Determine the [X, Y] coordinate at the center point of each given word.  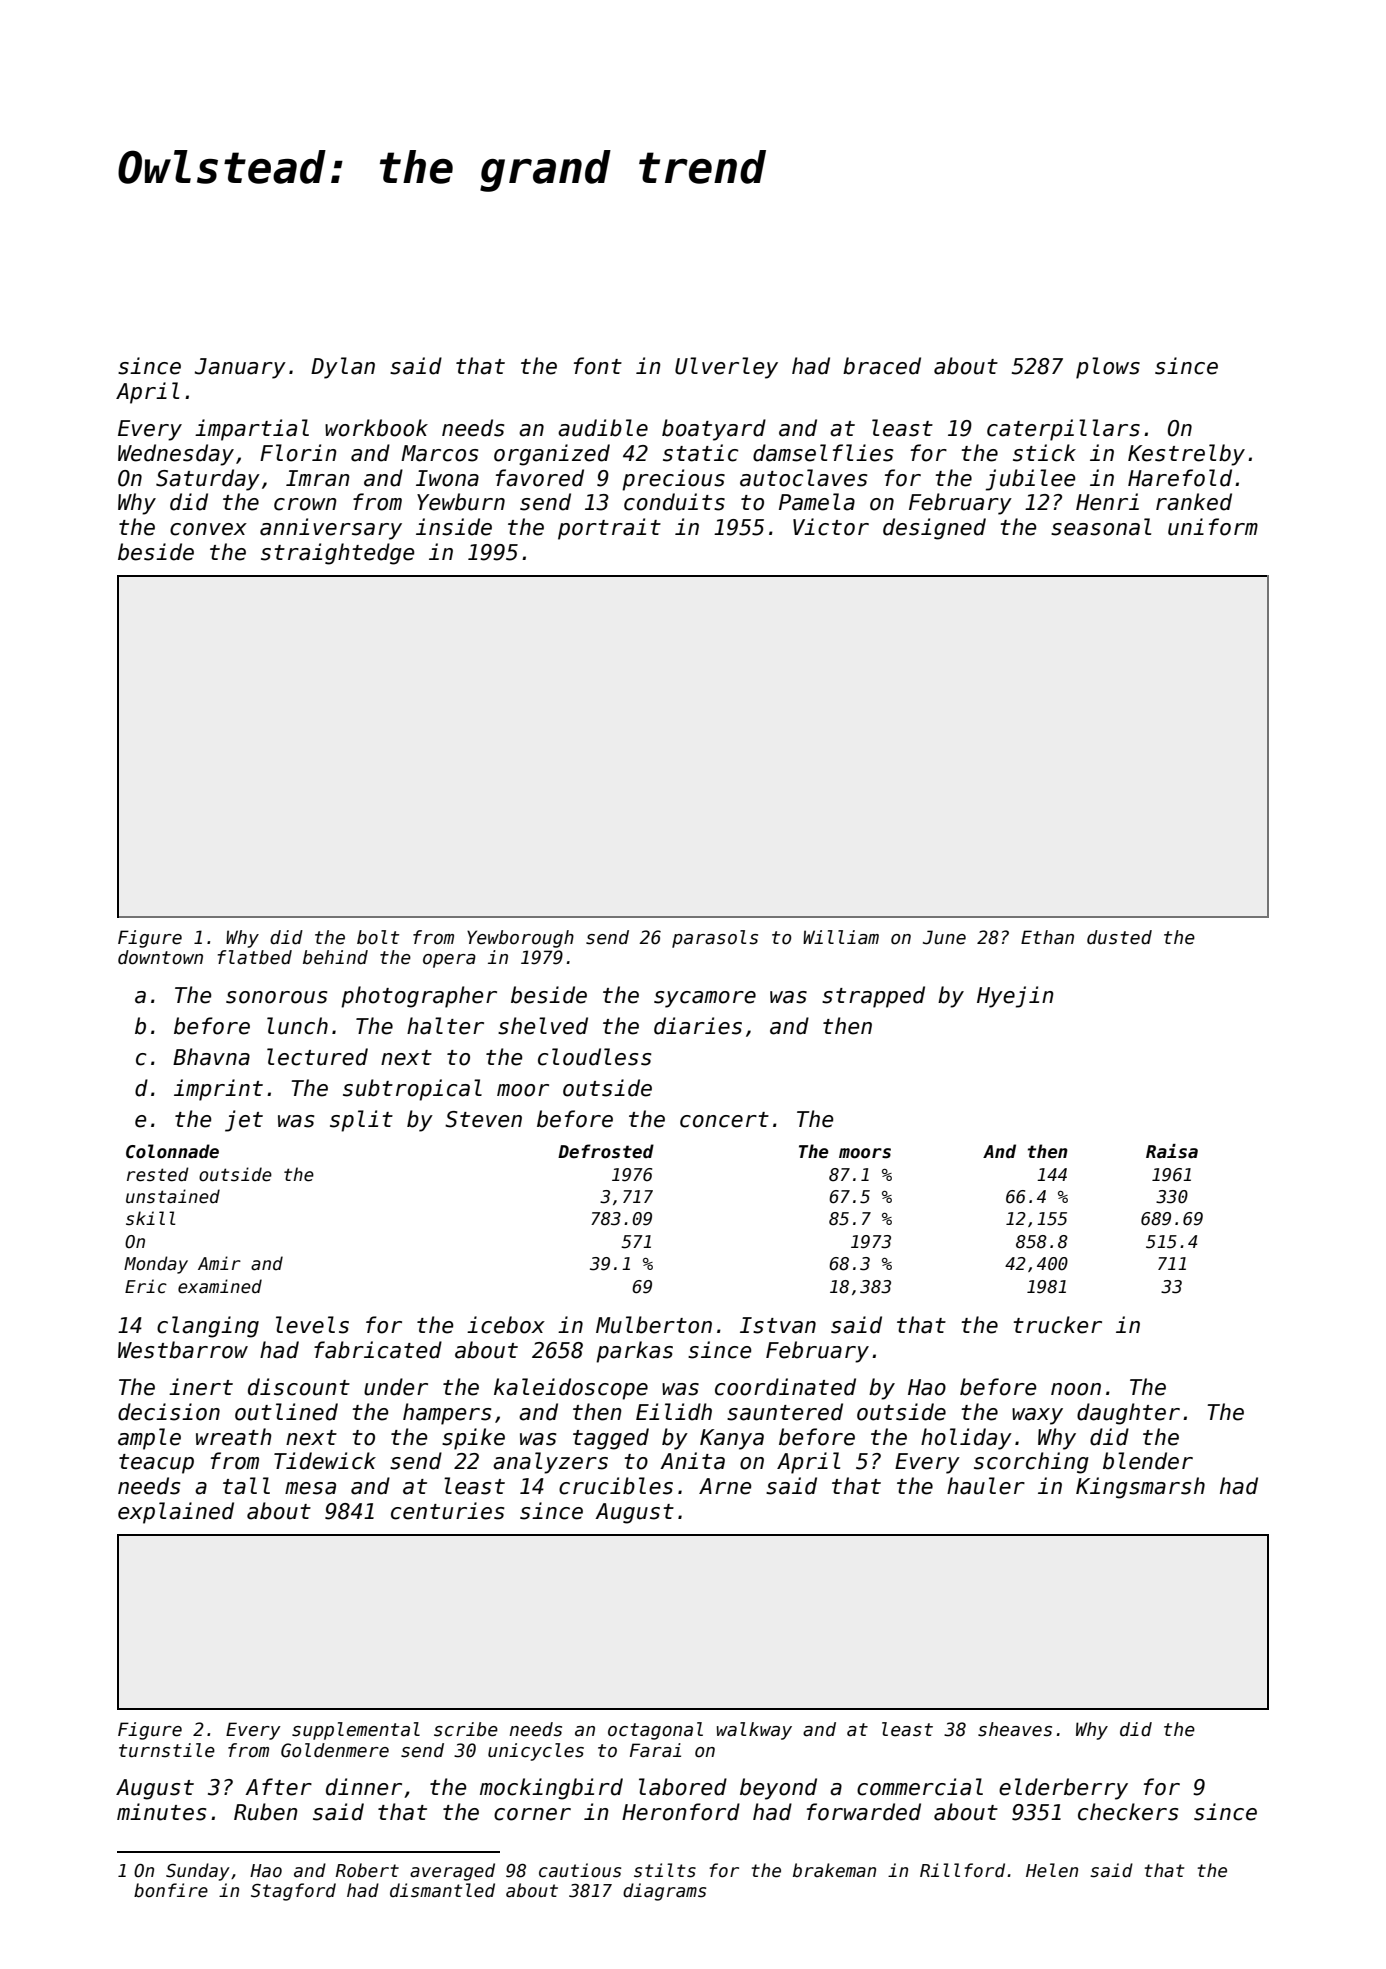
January [240, 368]
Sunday [198, 1872]
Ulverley [726, 368]
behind [335, 957]
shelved [543, 1026]
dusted [1119, 937]
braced [882, 366]
